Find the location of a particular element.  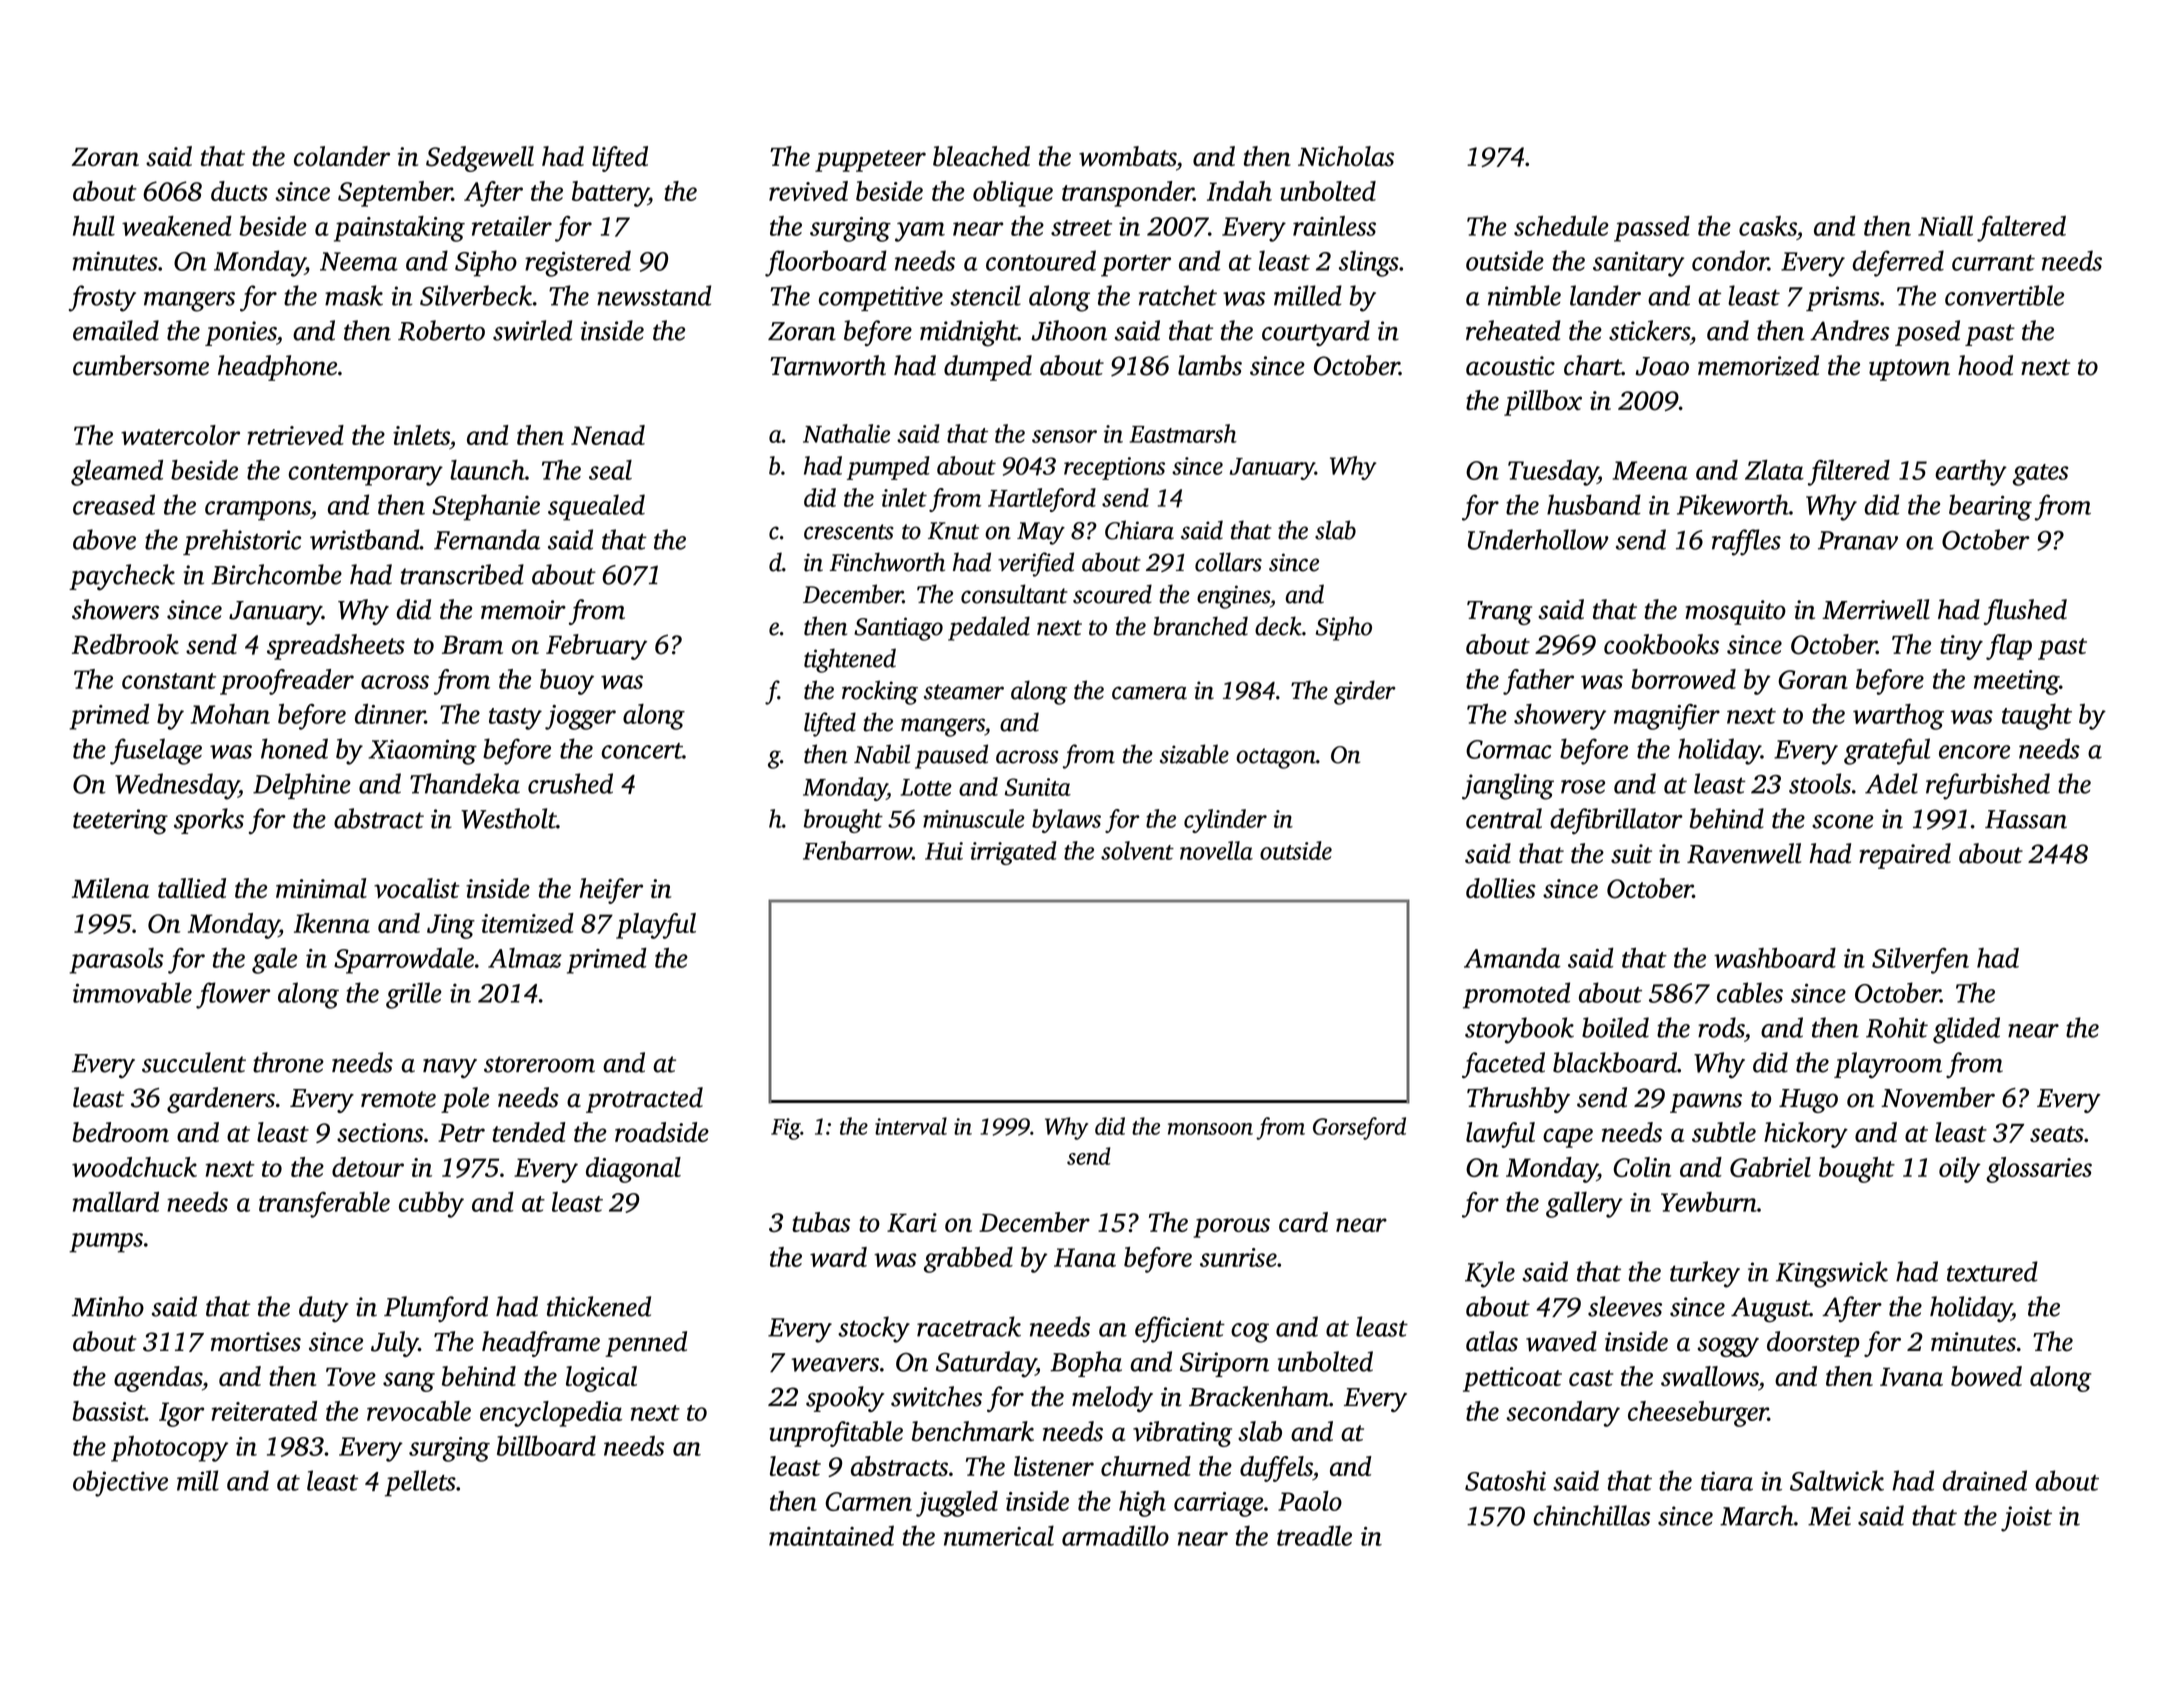

protracted is located at coordinates (644, 1100).
